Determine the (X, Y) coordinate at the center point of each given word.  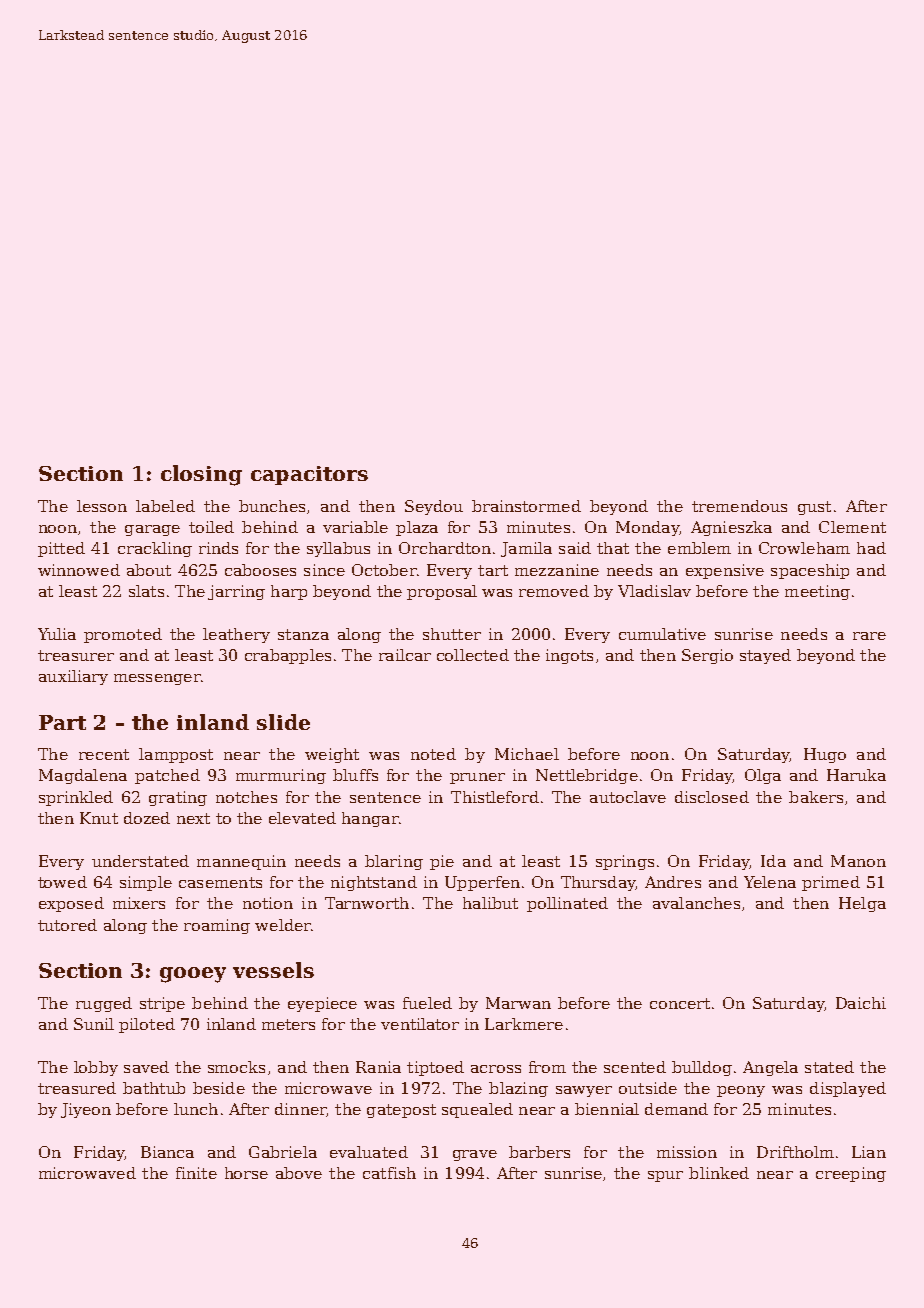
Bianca (167, 1152)
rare (869, 636)
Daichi (861, 1003)
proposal (442, 592)
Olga (763, 776)
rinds (218, 548)
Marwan (518, 1003)
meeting (817, 592)
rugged (104, 1004)
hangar (370, 819)
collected (473, 655)
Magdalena (83, 776)
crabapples (288, 656)
